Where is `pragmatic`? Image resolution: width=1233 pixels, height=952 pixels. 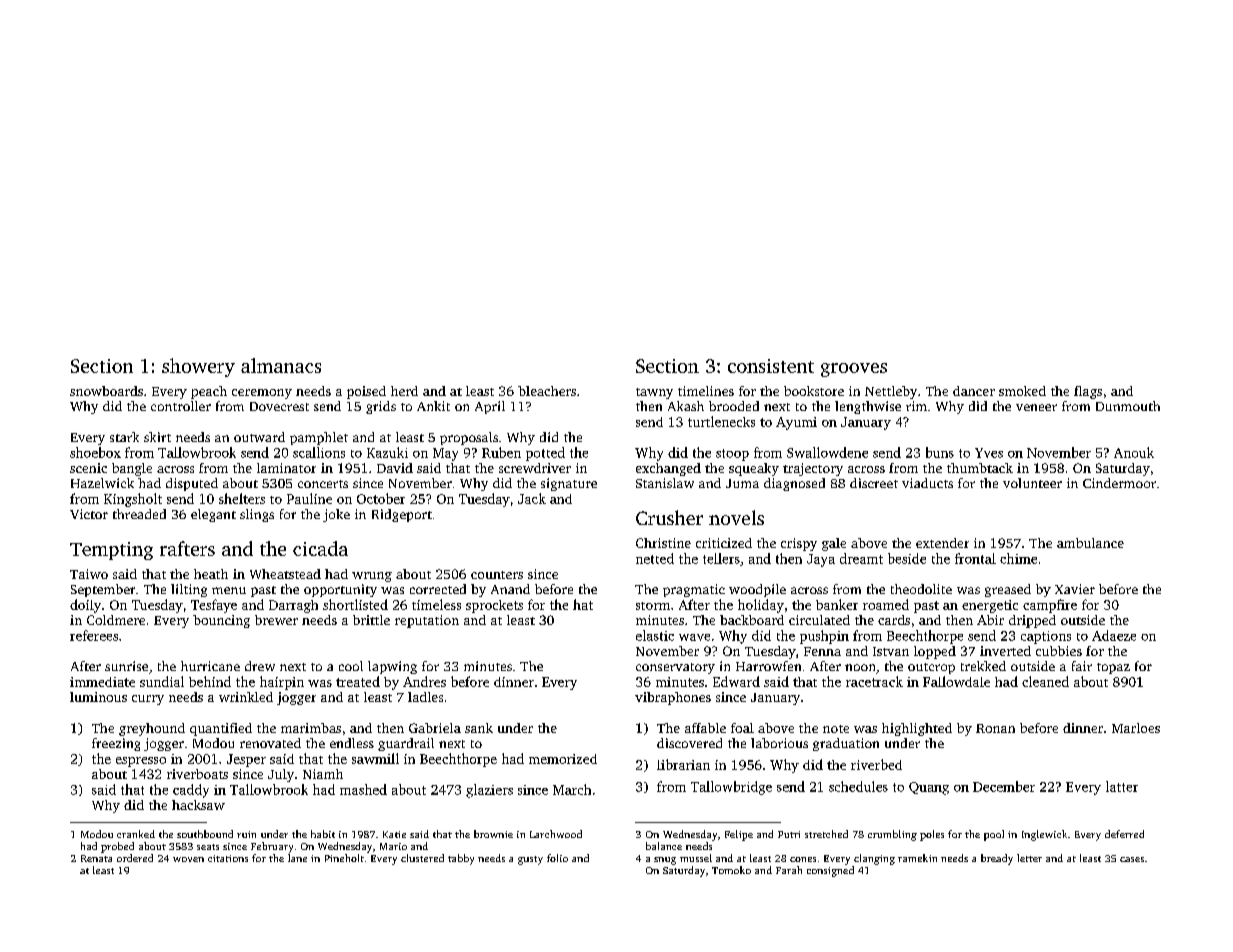 pragmatic is located at coordinates (694, 590).
